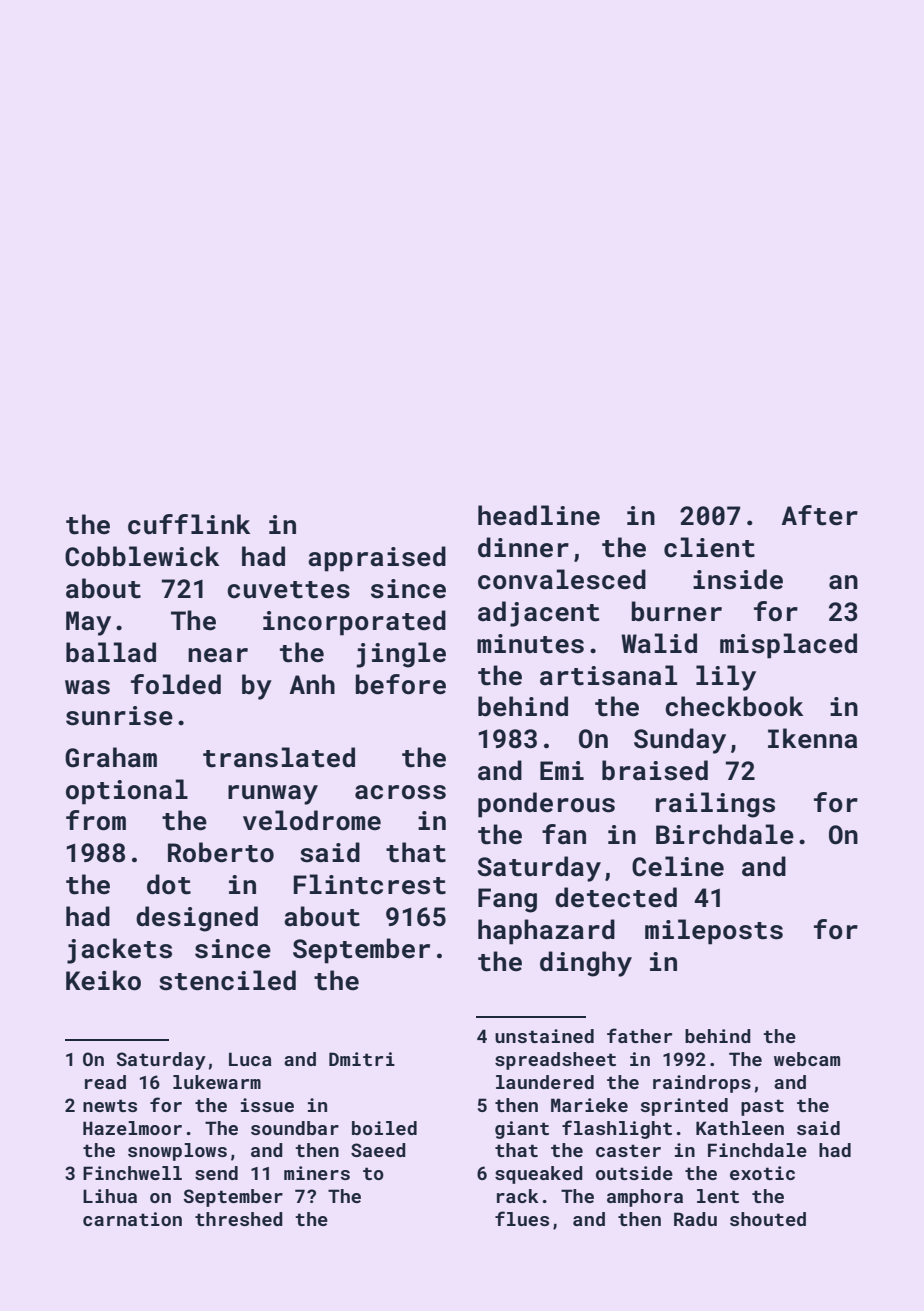  Describe the element at coordinates (768, 1219) in the document. I see `shouted` at that location.
